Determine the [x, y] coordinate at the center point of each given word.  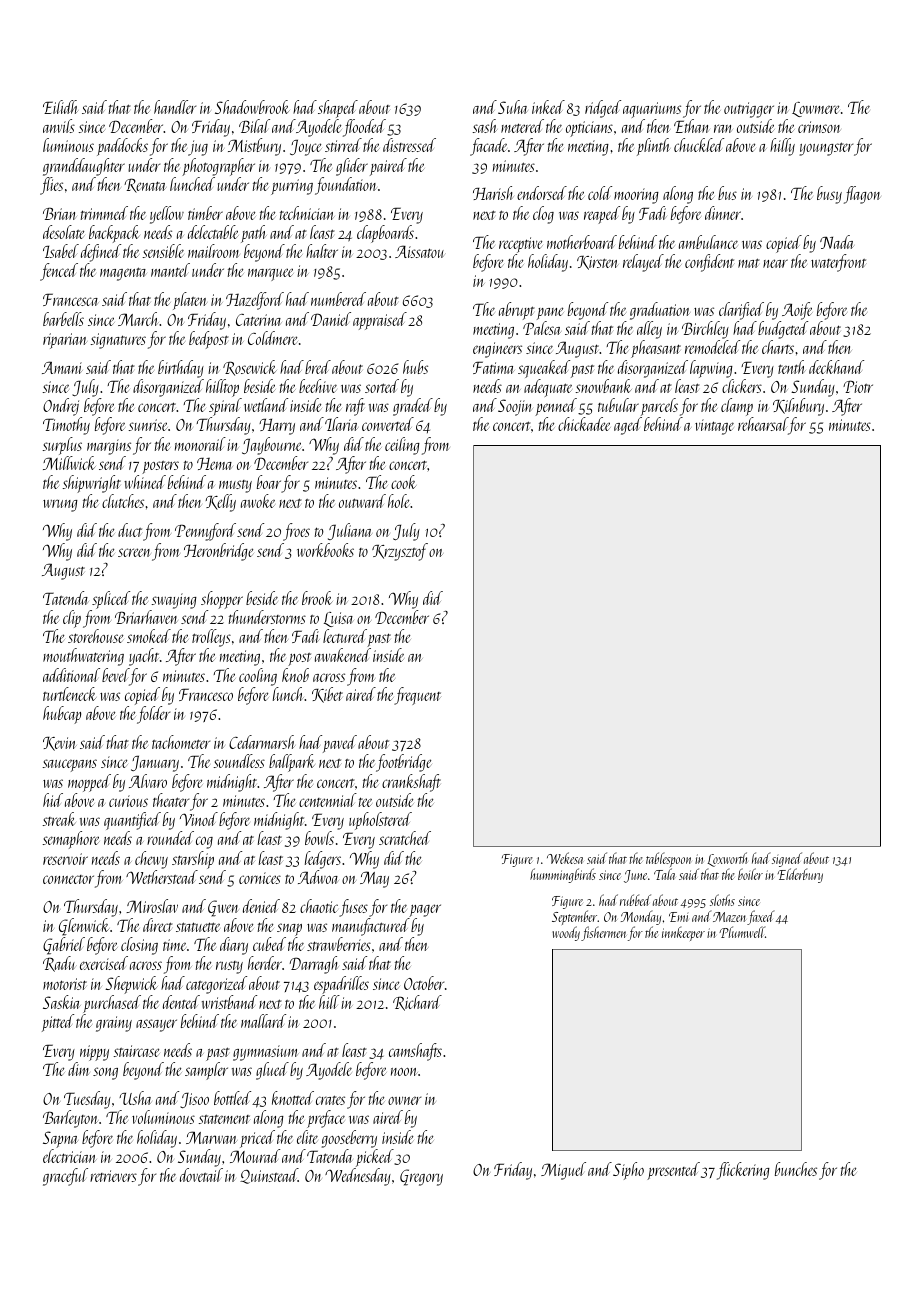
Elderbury [800, 875]
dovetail [201, 1175]
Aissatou [419, 251]
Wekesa [565, 858]
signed [787, 859]
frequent [417, 696]
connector [68, 879]
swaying [174, 601]
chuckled [699, 145]
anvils [59, 126]
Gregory [421, 1177]
